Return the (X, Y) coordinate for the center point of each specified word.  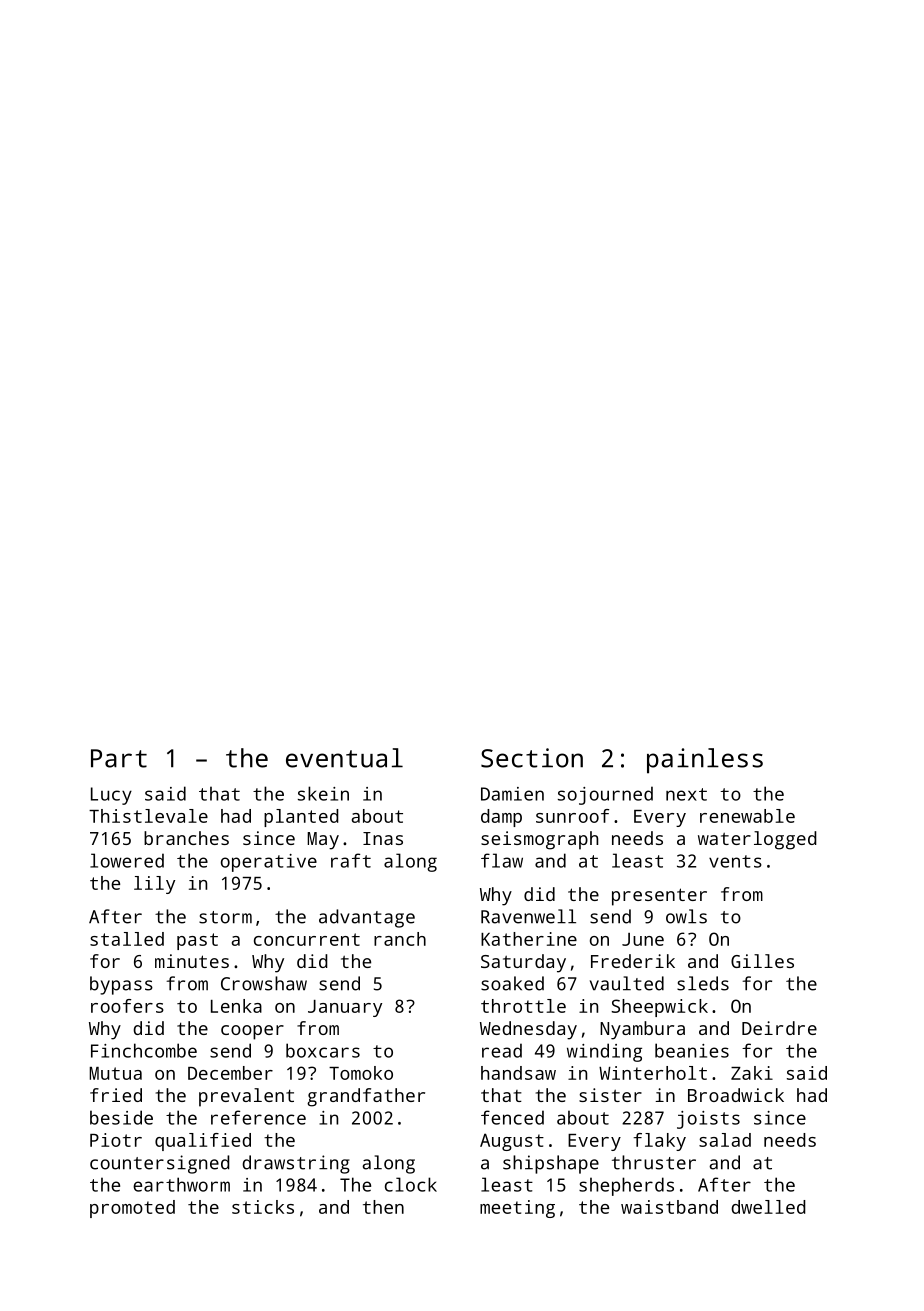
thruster (654, 1162)
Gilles (762, 961)
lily (154, 885)
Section (532, 758)
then (383, 1207)
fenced (512, 1117)
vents (735, 861)
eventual (344, 758)
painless (705, 761)
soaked (512, 983)
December (230, 1073)
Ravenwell (528, 916)
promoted (132, 1209)
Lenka (236, 1006)
